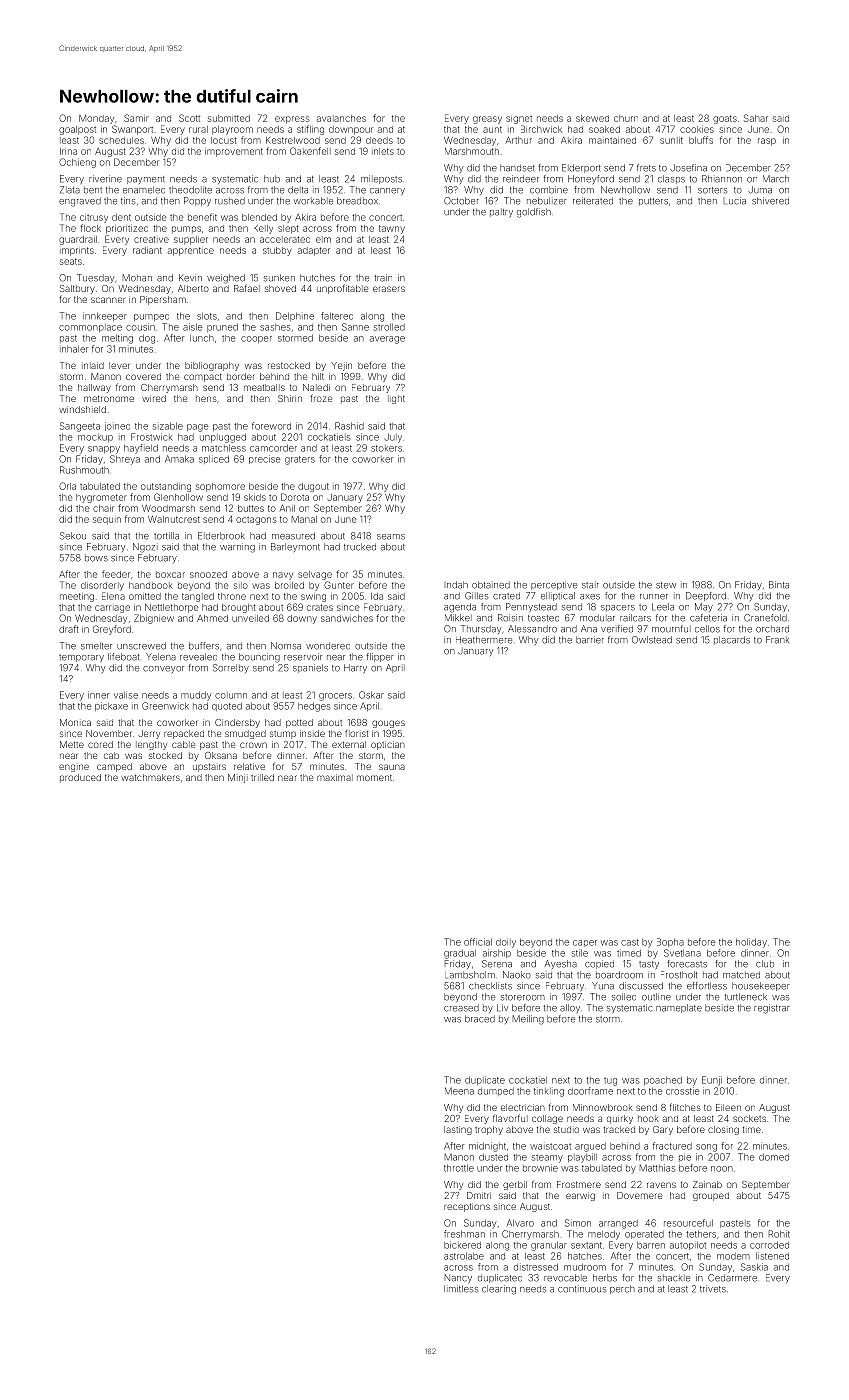  I want to click on hilt, so click(318, 376).
